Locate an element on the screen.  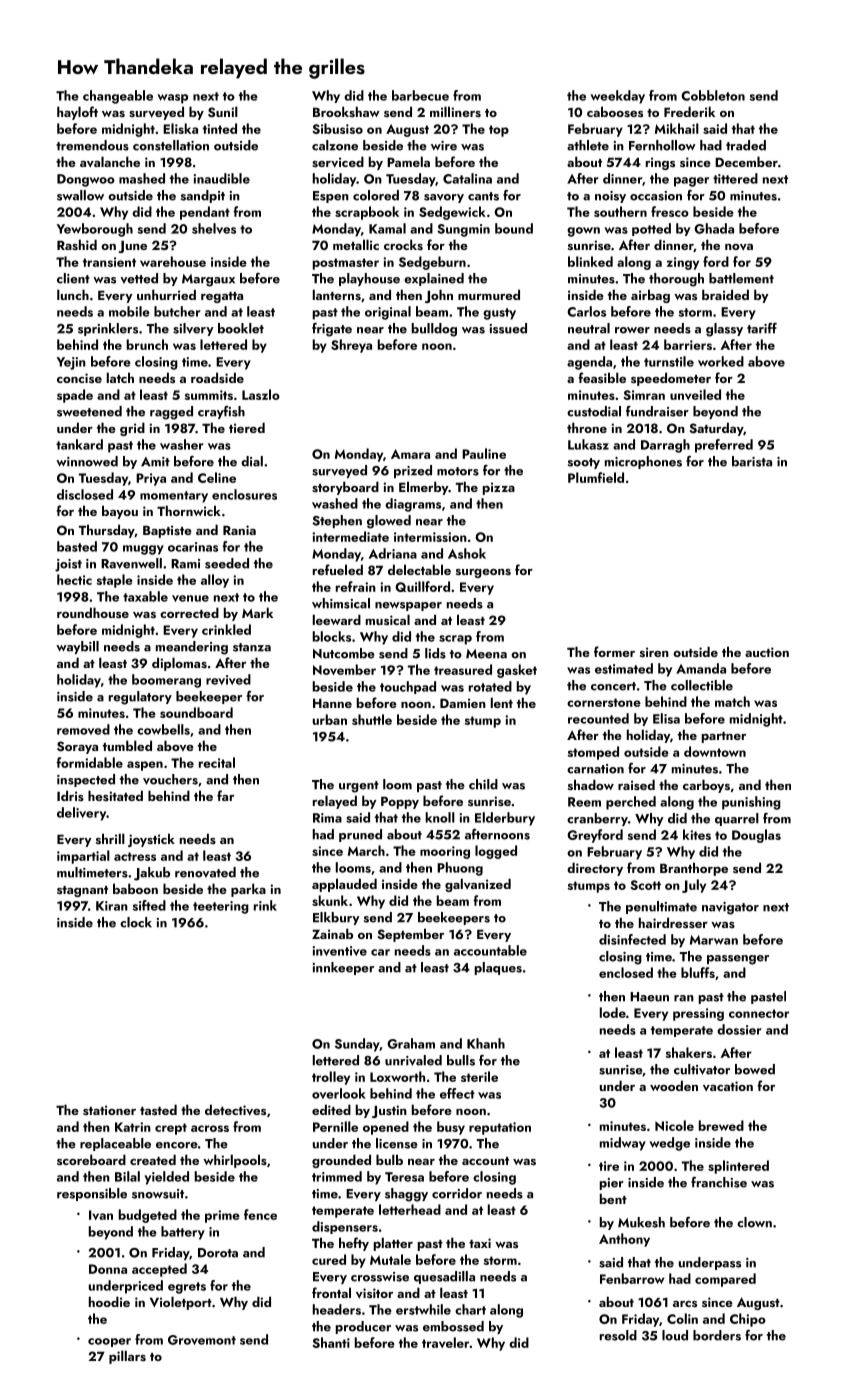
Grovemont is located at coordinates (202, 1340).
